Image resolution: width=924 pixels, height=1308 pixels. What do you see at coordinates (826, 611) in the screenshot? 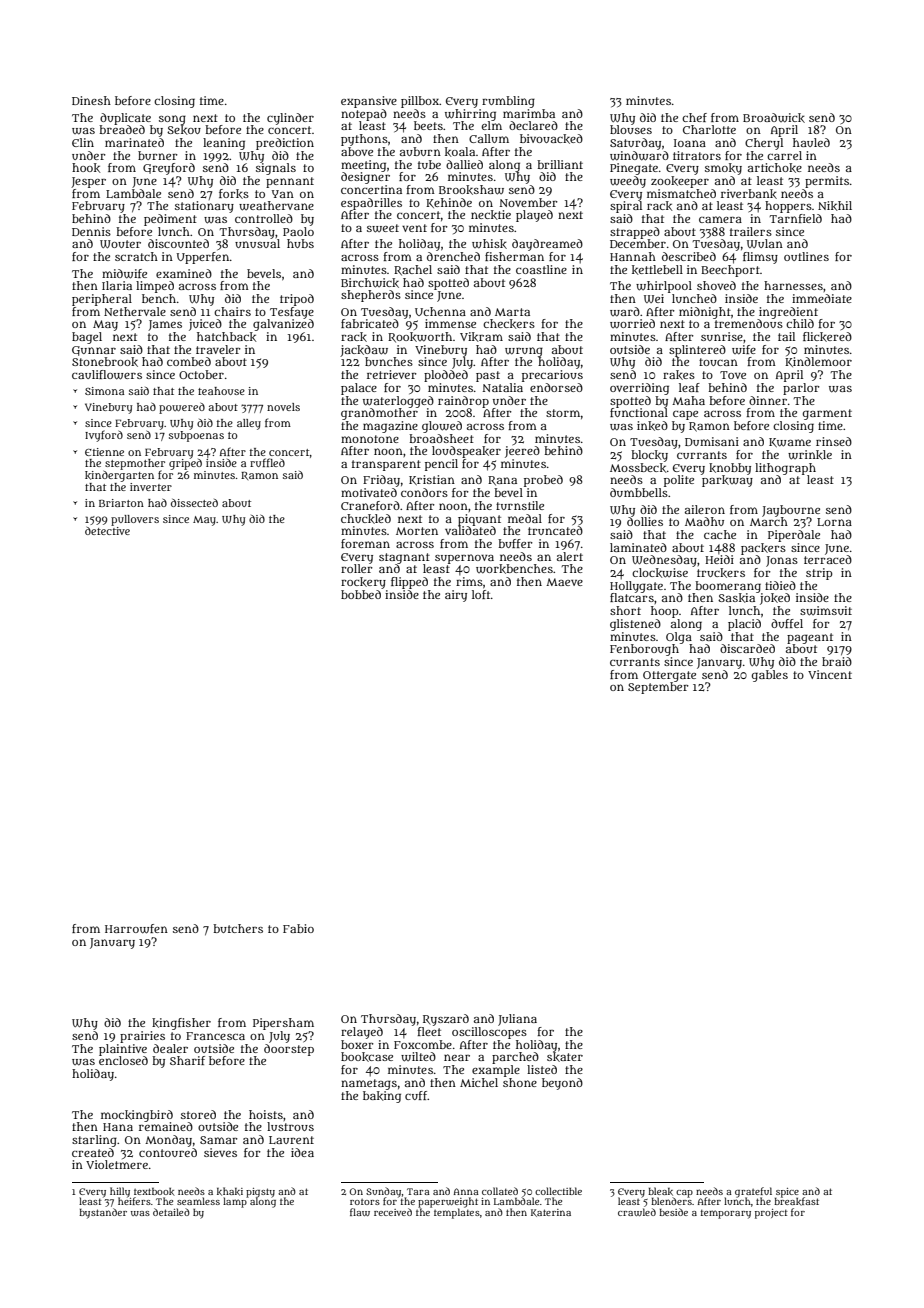
I see `swimsuit` at bounding box center [826, 611].
